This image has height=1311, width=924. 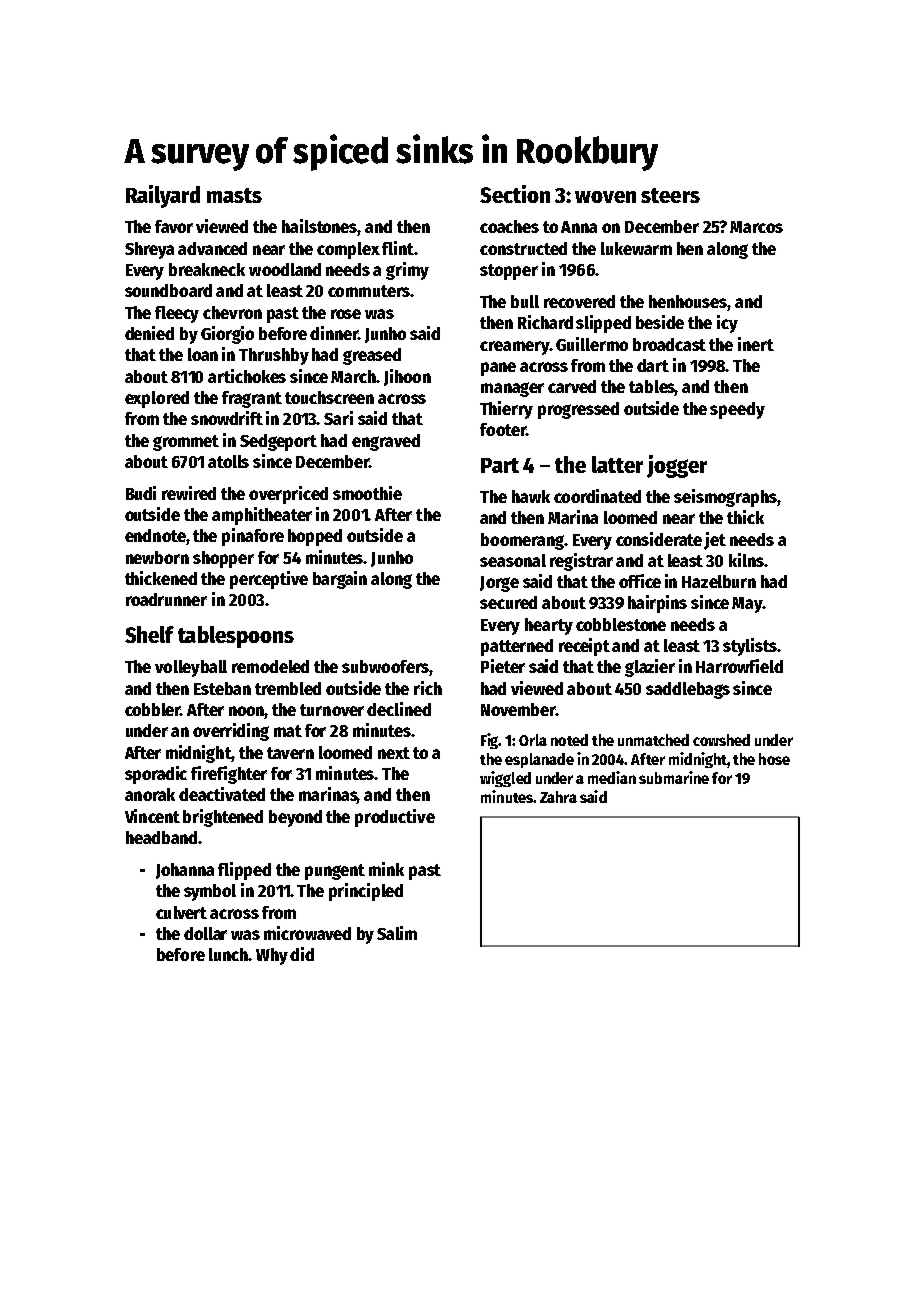 What do you see at coordinates (756, 227) in the image?
I see `Marcos` at bounding box center [756, 227].
